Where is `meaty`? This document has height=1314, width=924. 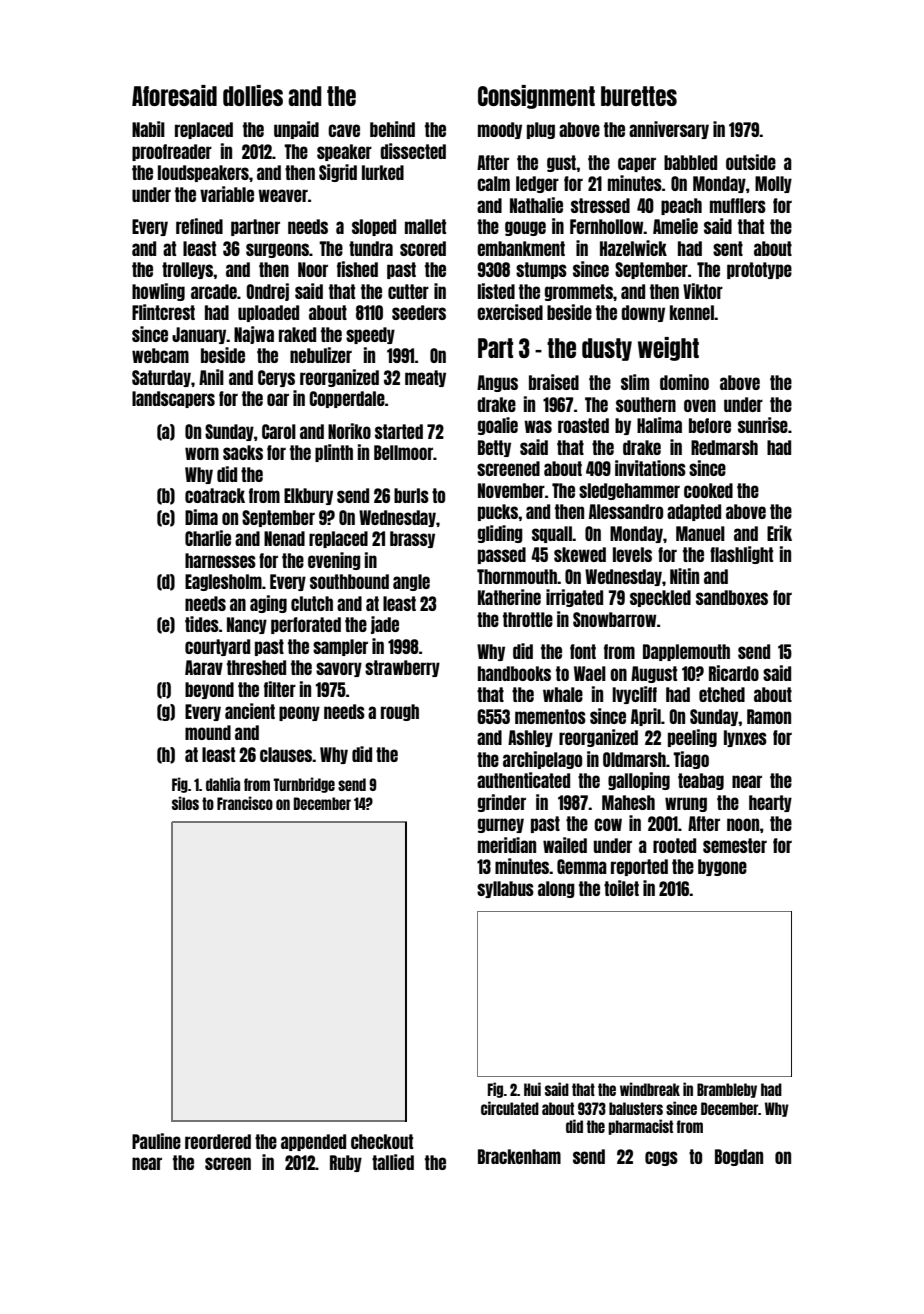
meaty is located at coordinates (425, 378).
